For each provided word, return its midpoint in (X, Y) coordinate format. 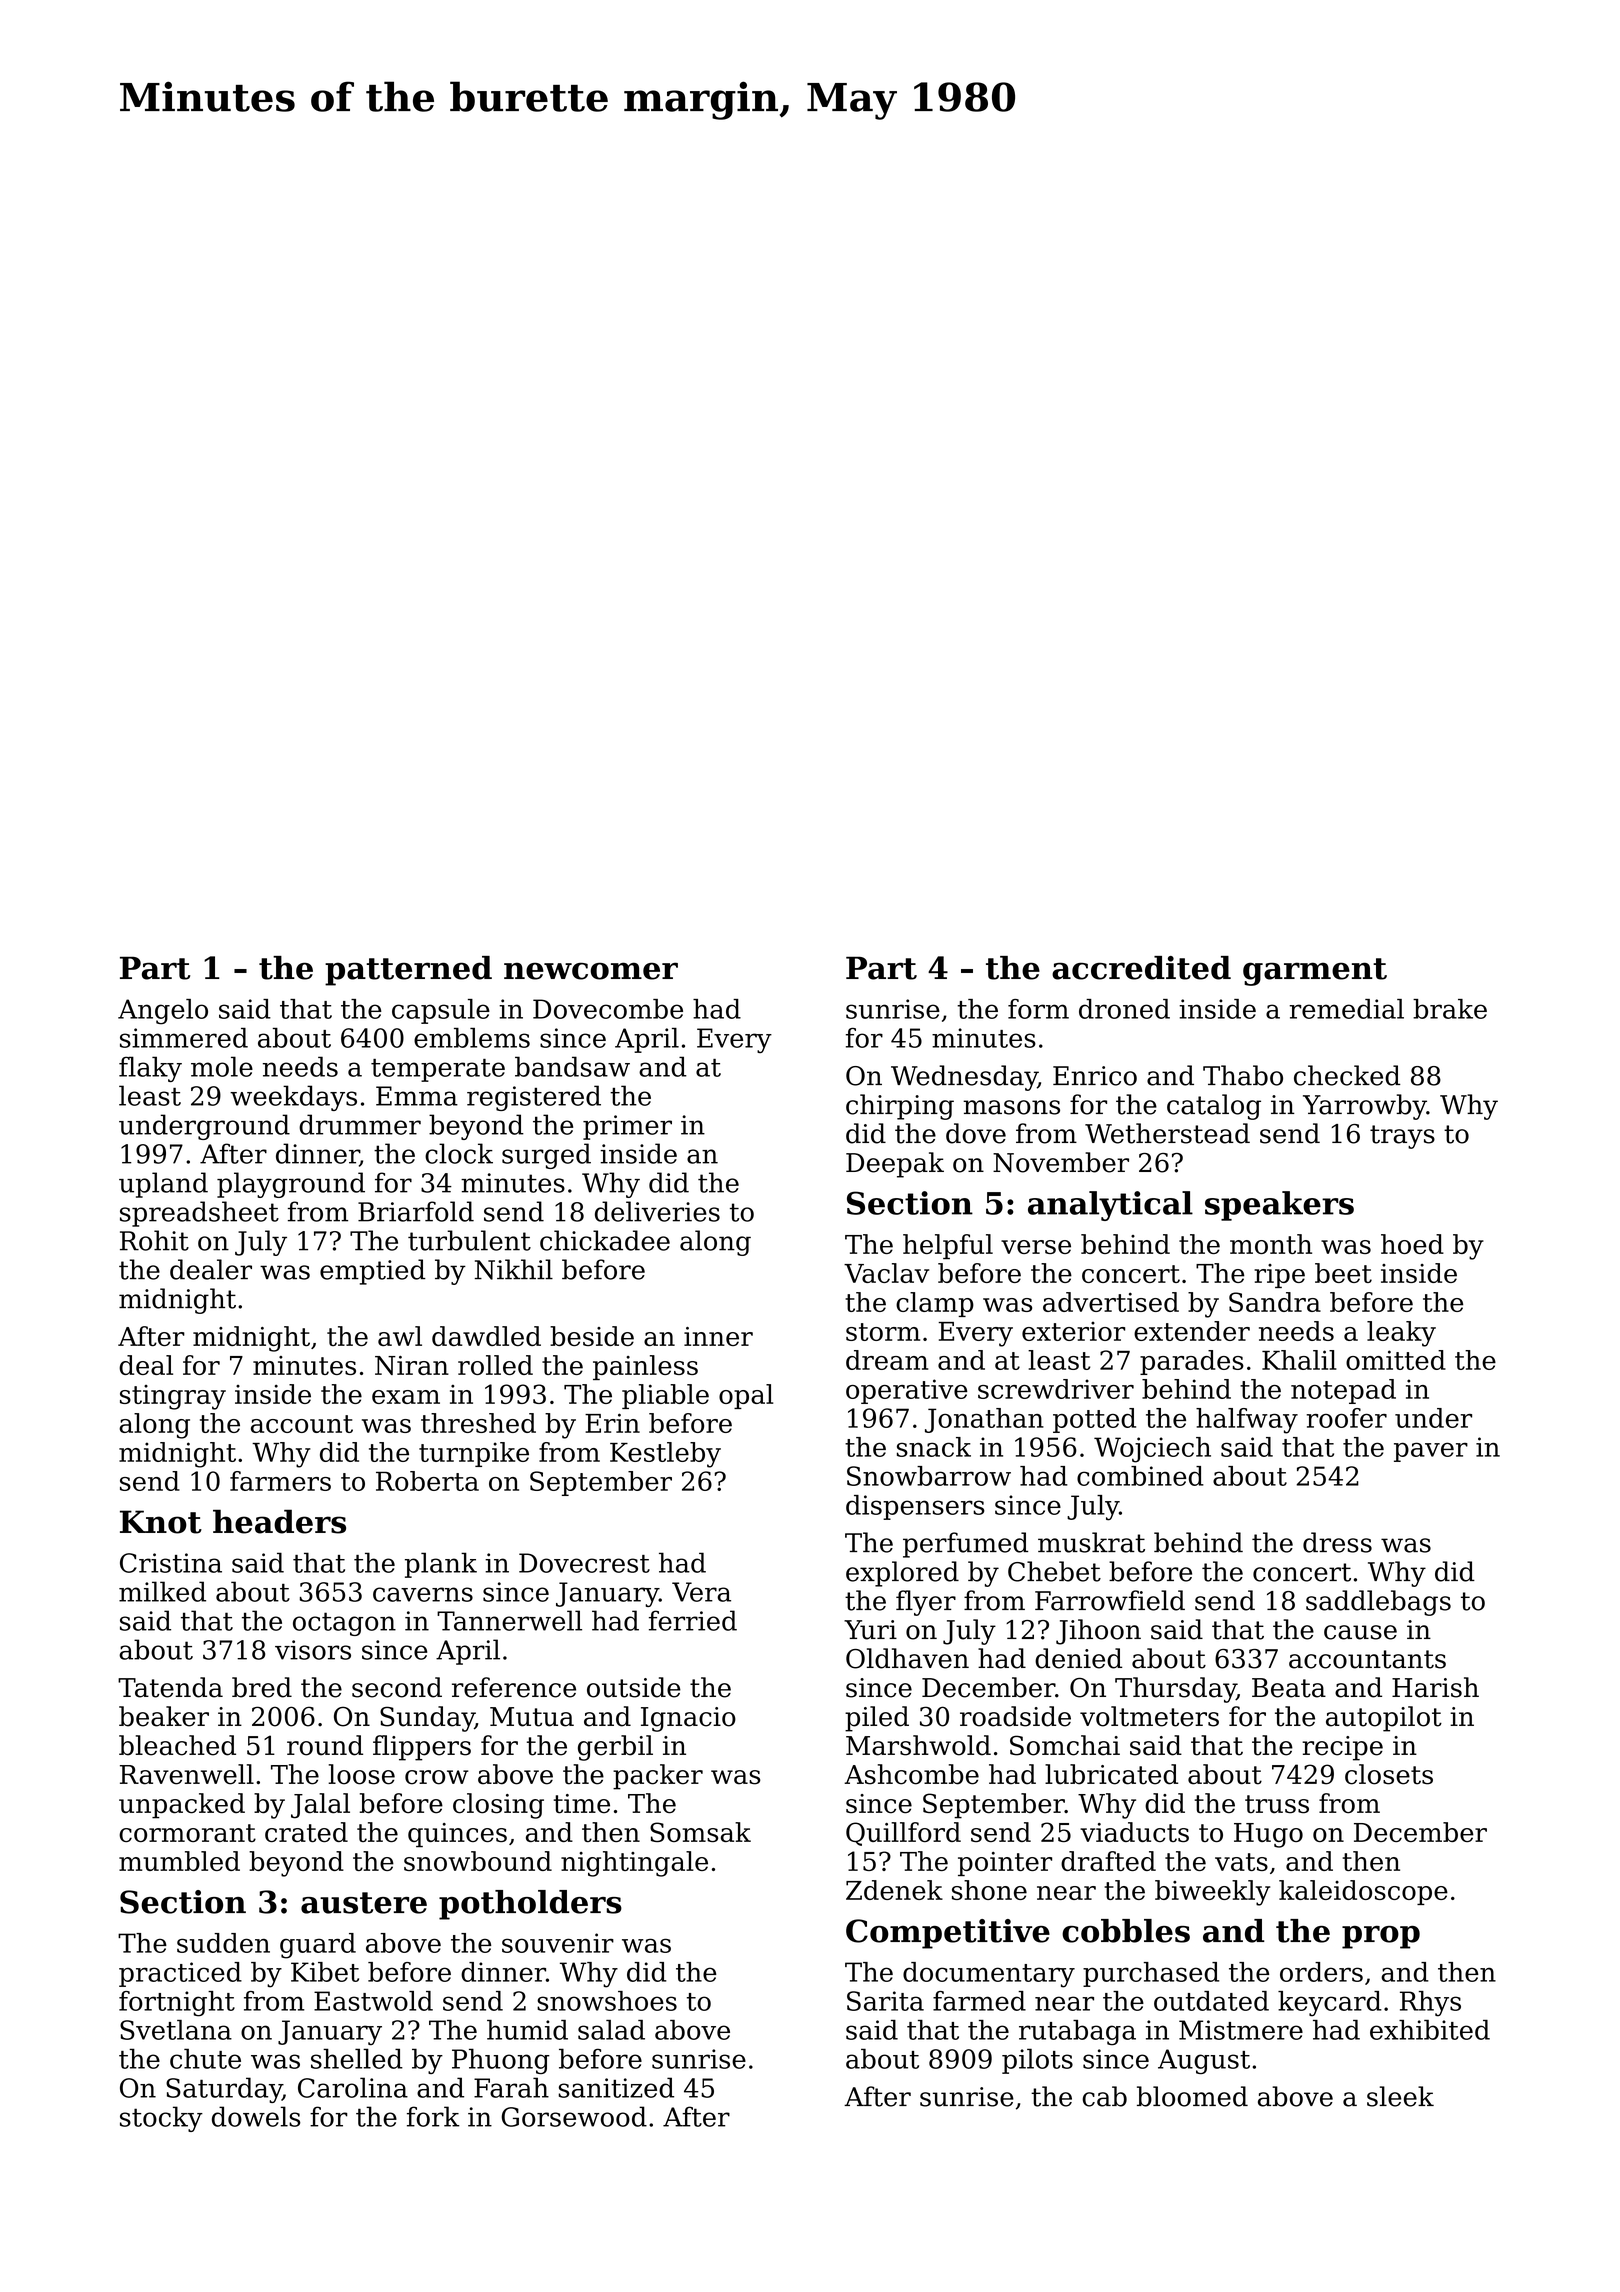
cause (1360, 1632)
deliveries (657, 1211)
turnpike (474, 1454)
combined (1140, 1476)
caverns (423, 1594)
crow (437, 1777)
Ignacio (688, 1719)
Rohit (154, 1240)
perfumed (965, 1545)
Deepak (895, 1165)
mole (222, 1066)
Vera (701, 1592)
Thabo (1243, 1075)
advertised (1111, 1302)
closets (1389, 1774)
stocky (161, 2119)
